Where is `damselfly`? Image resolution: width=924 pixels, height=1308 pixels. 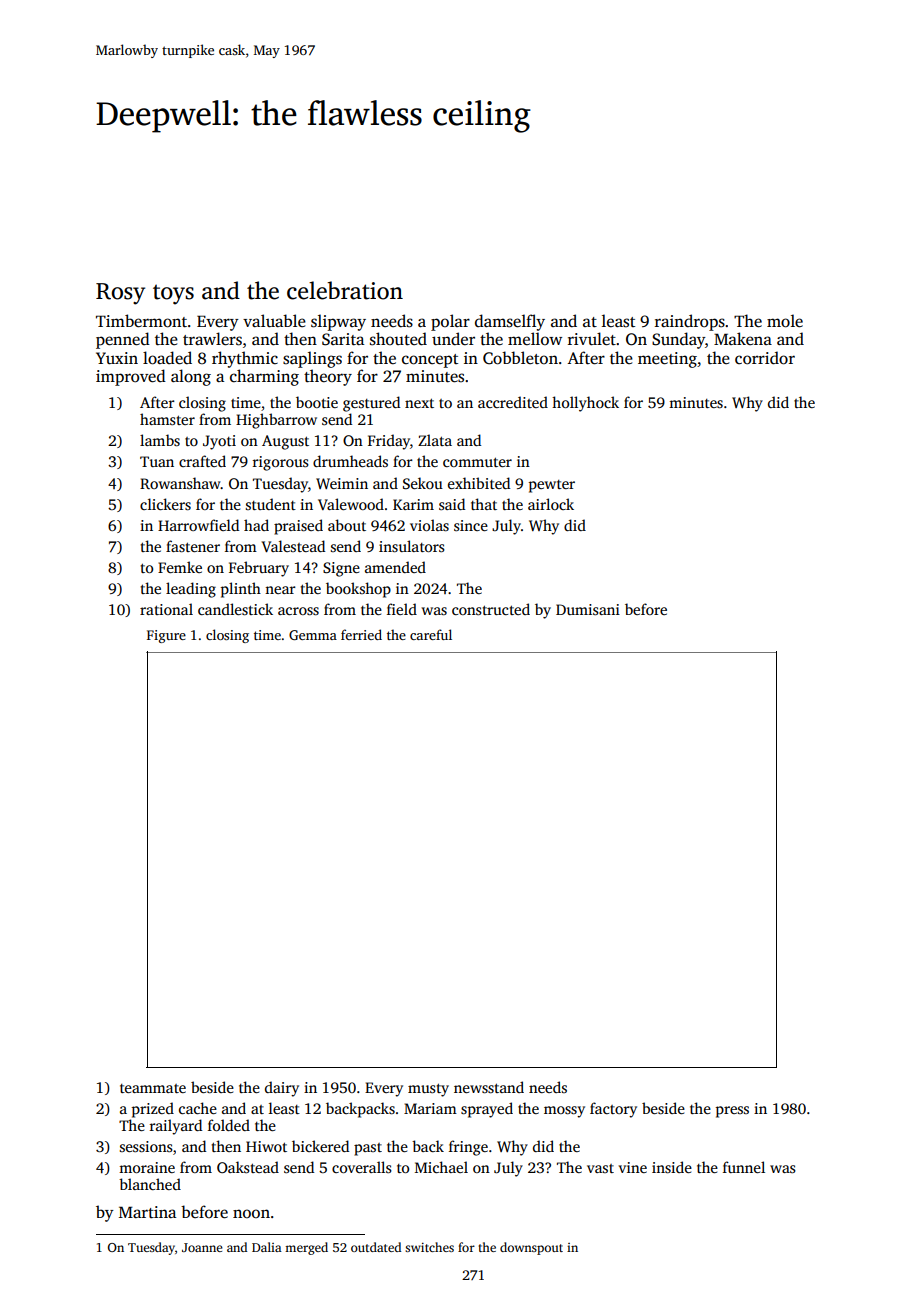 damselfly is located at coordinates (510, 322).
